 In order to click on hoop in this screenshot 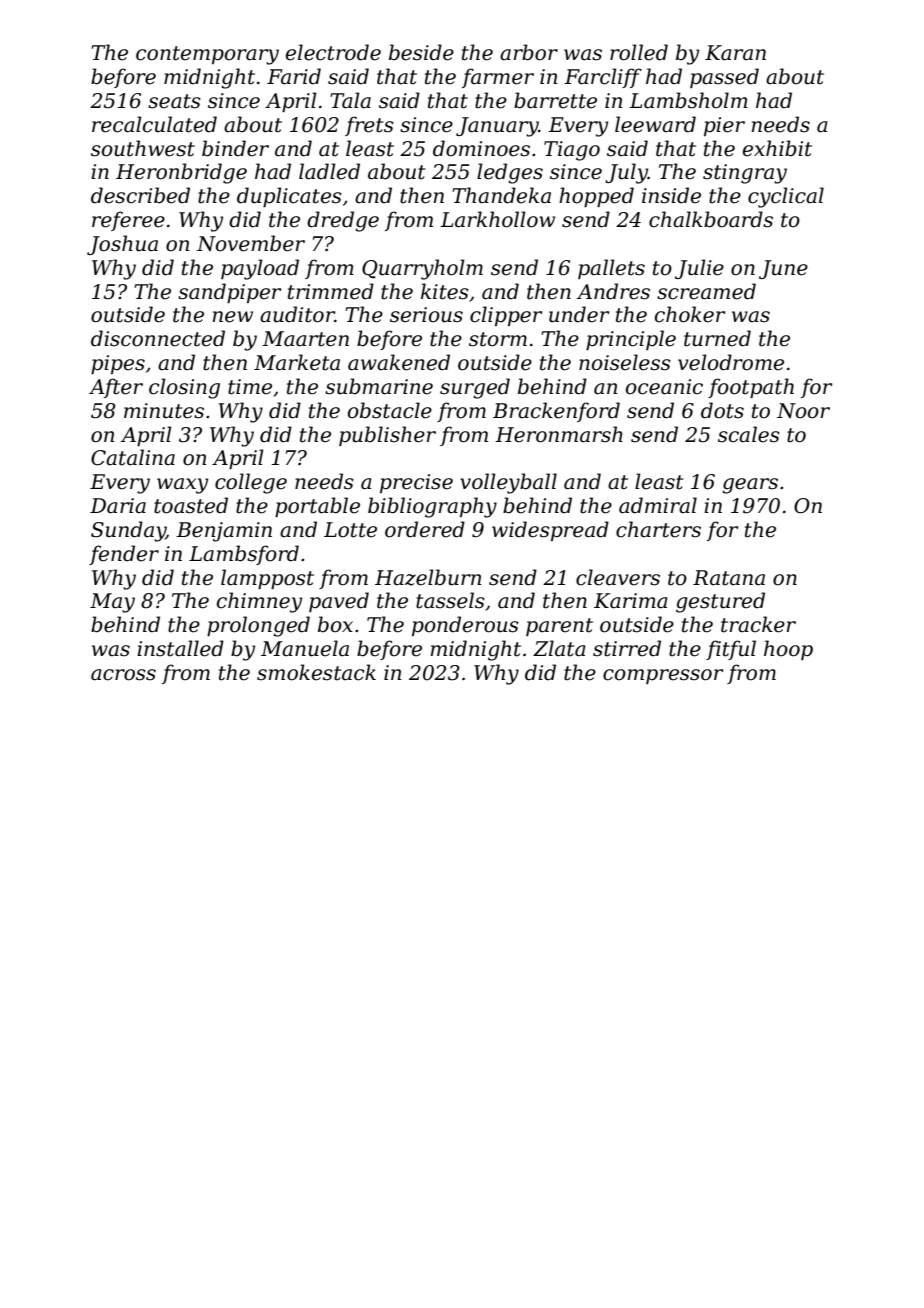, I will do `click(788, 650)`.
